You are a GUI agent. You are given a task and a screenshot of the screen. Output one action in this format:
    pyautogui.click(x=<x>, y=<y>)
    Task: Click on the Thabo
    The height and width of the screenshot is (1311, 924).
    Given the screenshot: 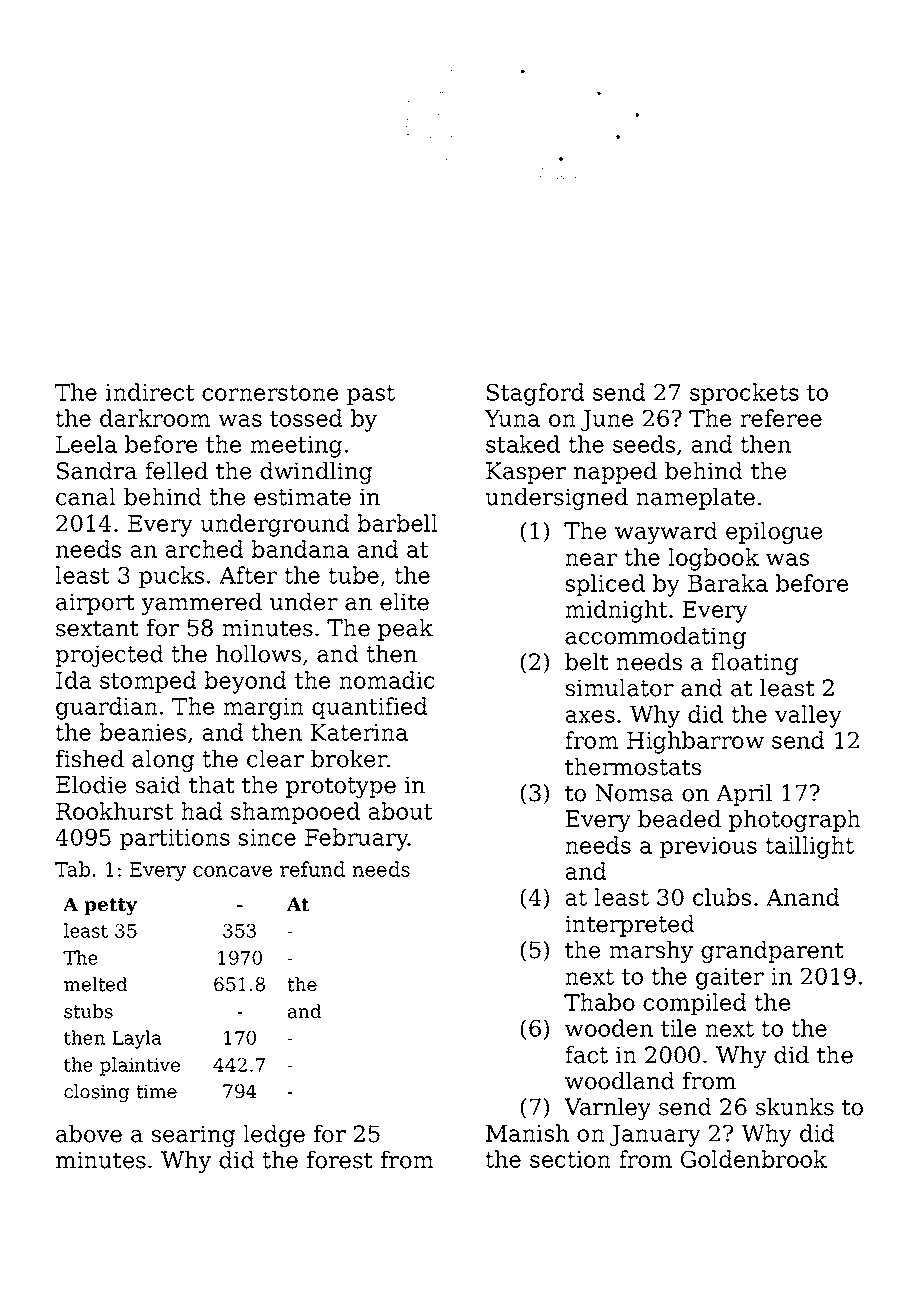 What is the action you would take?
    pyautogui.click(x=599, y=1002)
